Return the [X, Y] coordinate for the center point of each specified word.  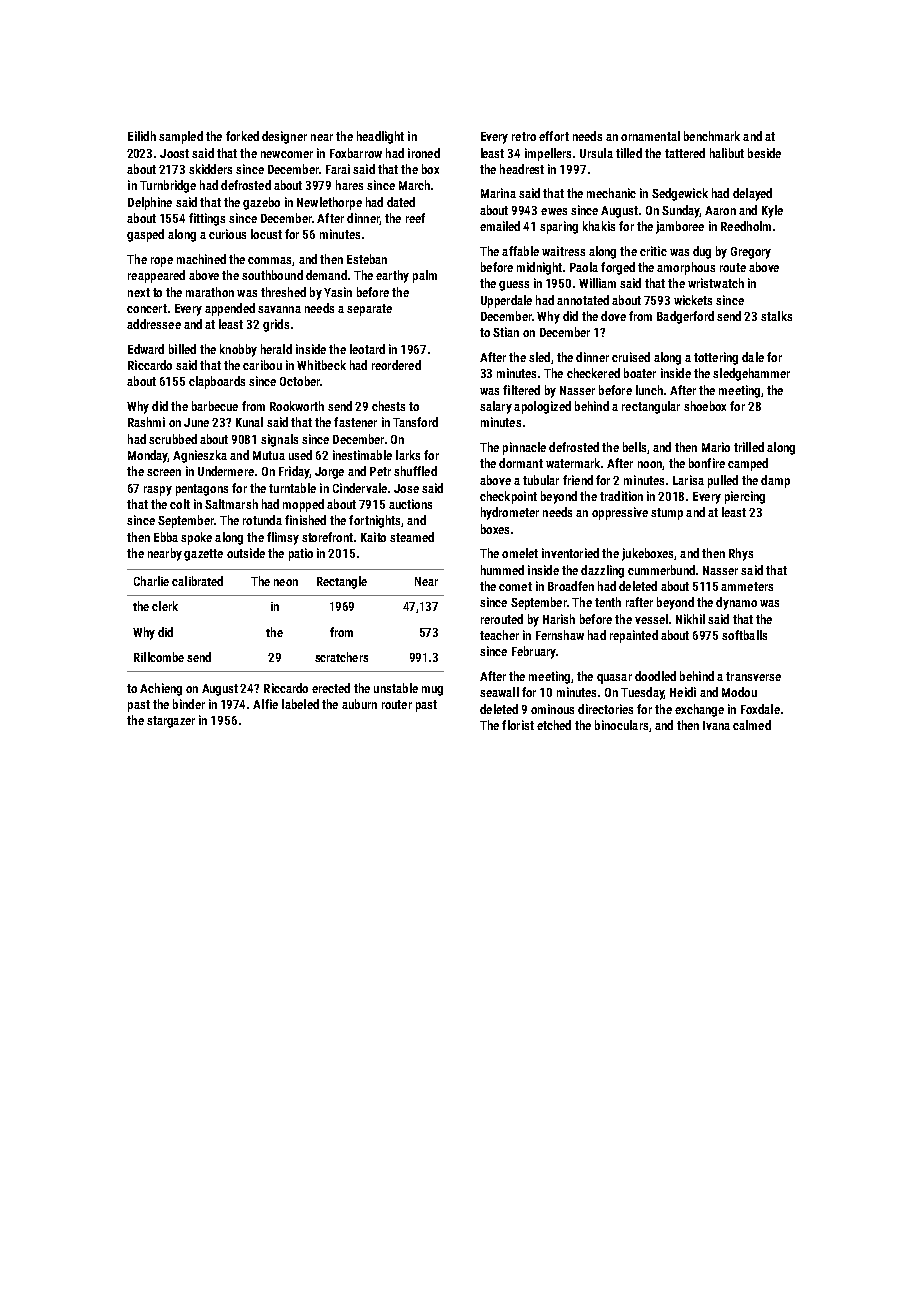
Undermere [226, 471]
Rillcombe [159, 657]
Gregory [751, 253]
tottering [716, 358]
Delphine [150, 203]
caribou [262, 365]
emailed [500, 226]
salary [496, 407]
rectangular [651, 407]
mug [432, 691]
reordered [396, 365]
